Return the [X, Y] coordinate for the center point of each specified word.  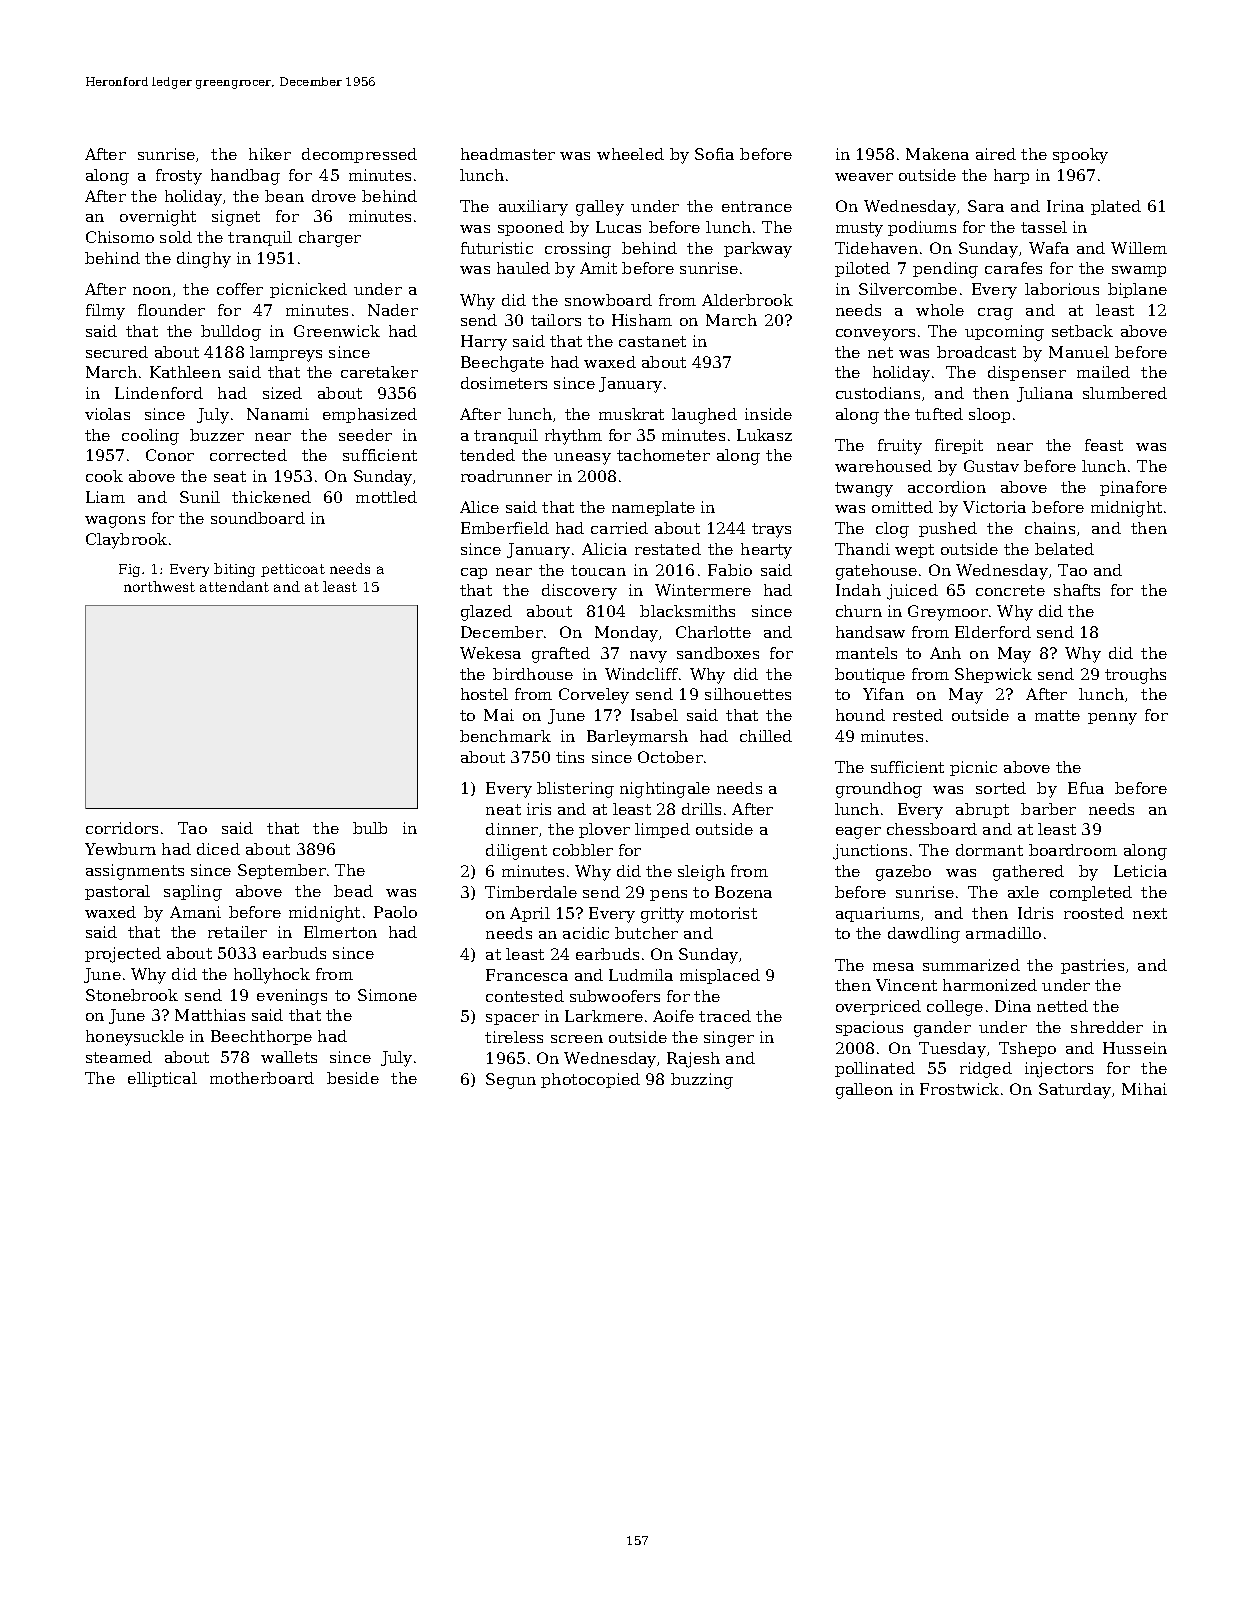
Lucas [618, 227]
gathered [1028, 873]
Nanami [278, 414]
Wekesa [490, 653]
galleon [864, 1091]
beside [353, 1078]
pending [945, 270]
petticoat [293, 570]
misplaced [720, 976]
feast [1104, 445]
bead [353, 891]
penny [1112, 719]
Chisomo [120, 237]
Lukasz [764, 435]
